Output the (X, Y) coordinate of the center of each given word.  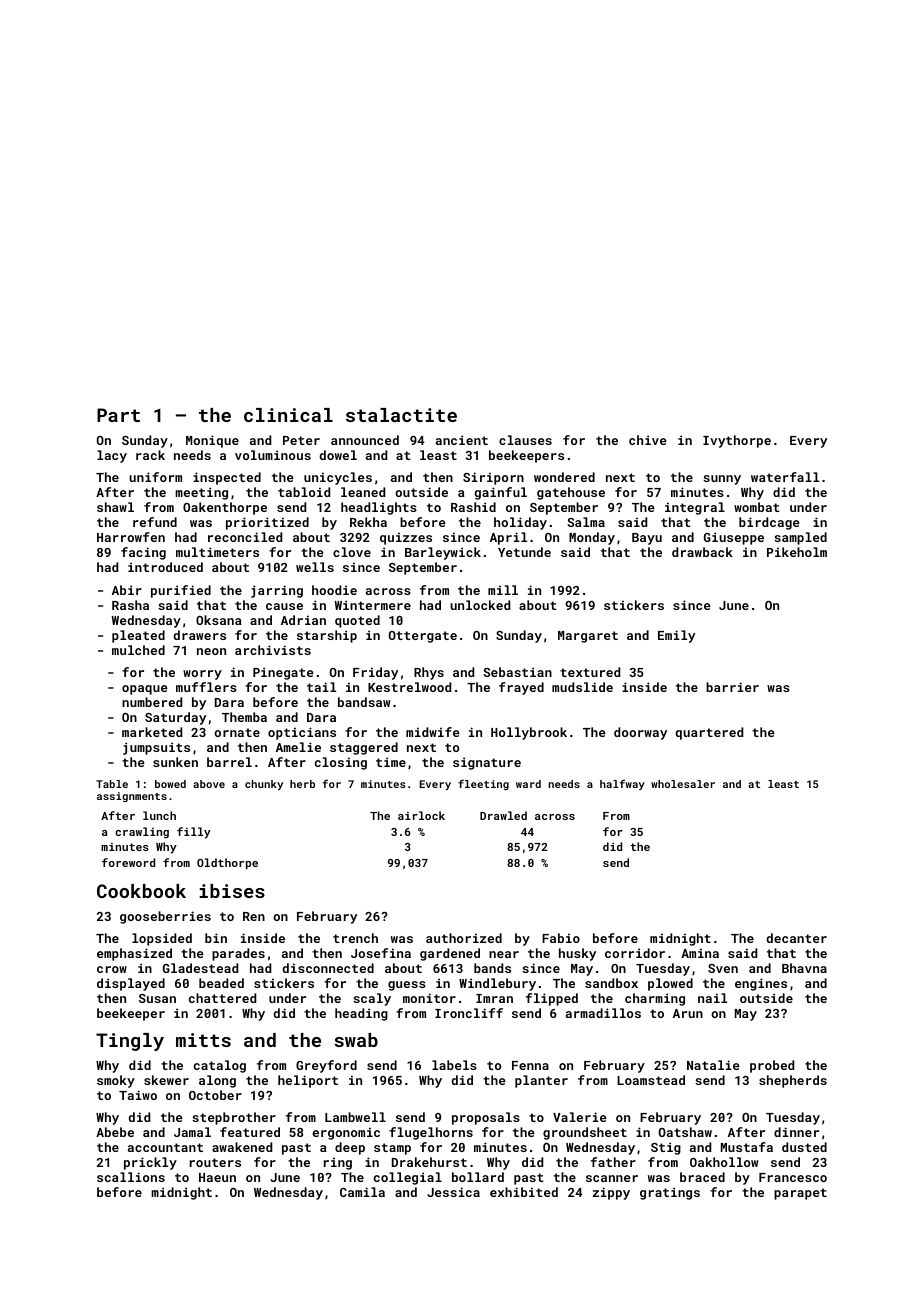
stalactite (401, 415)
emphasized (134, 954)
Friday (375, 673)
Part (118, 415)
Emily (676, 636)
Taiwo (138, 1095)
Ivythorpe (737, 441)
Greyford (326, 1066)
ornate (237, 732)
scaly (372, 999)
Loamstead (651, 1080)
